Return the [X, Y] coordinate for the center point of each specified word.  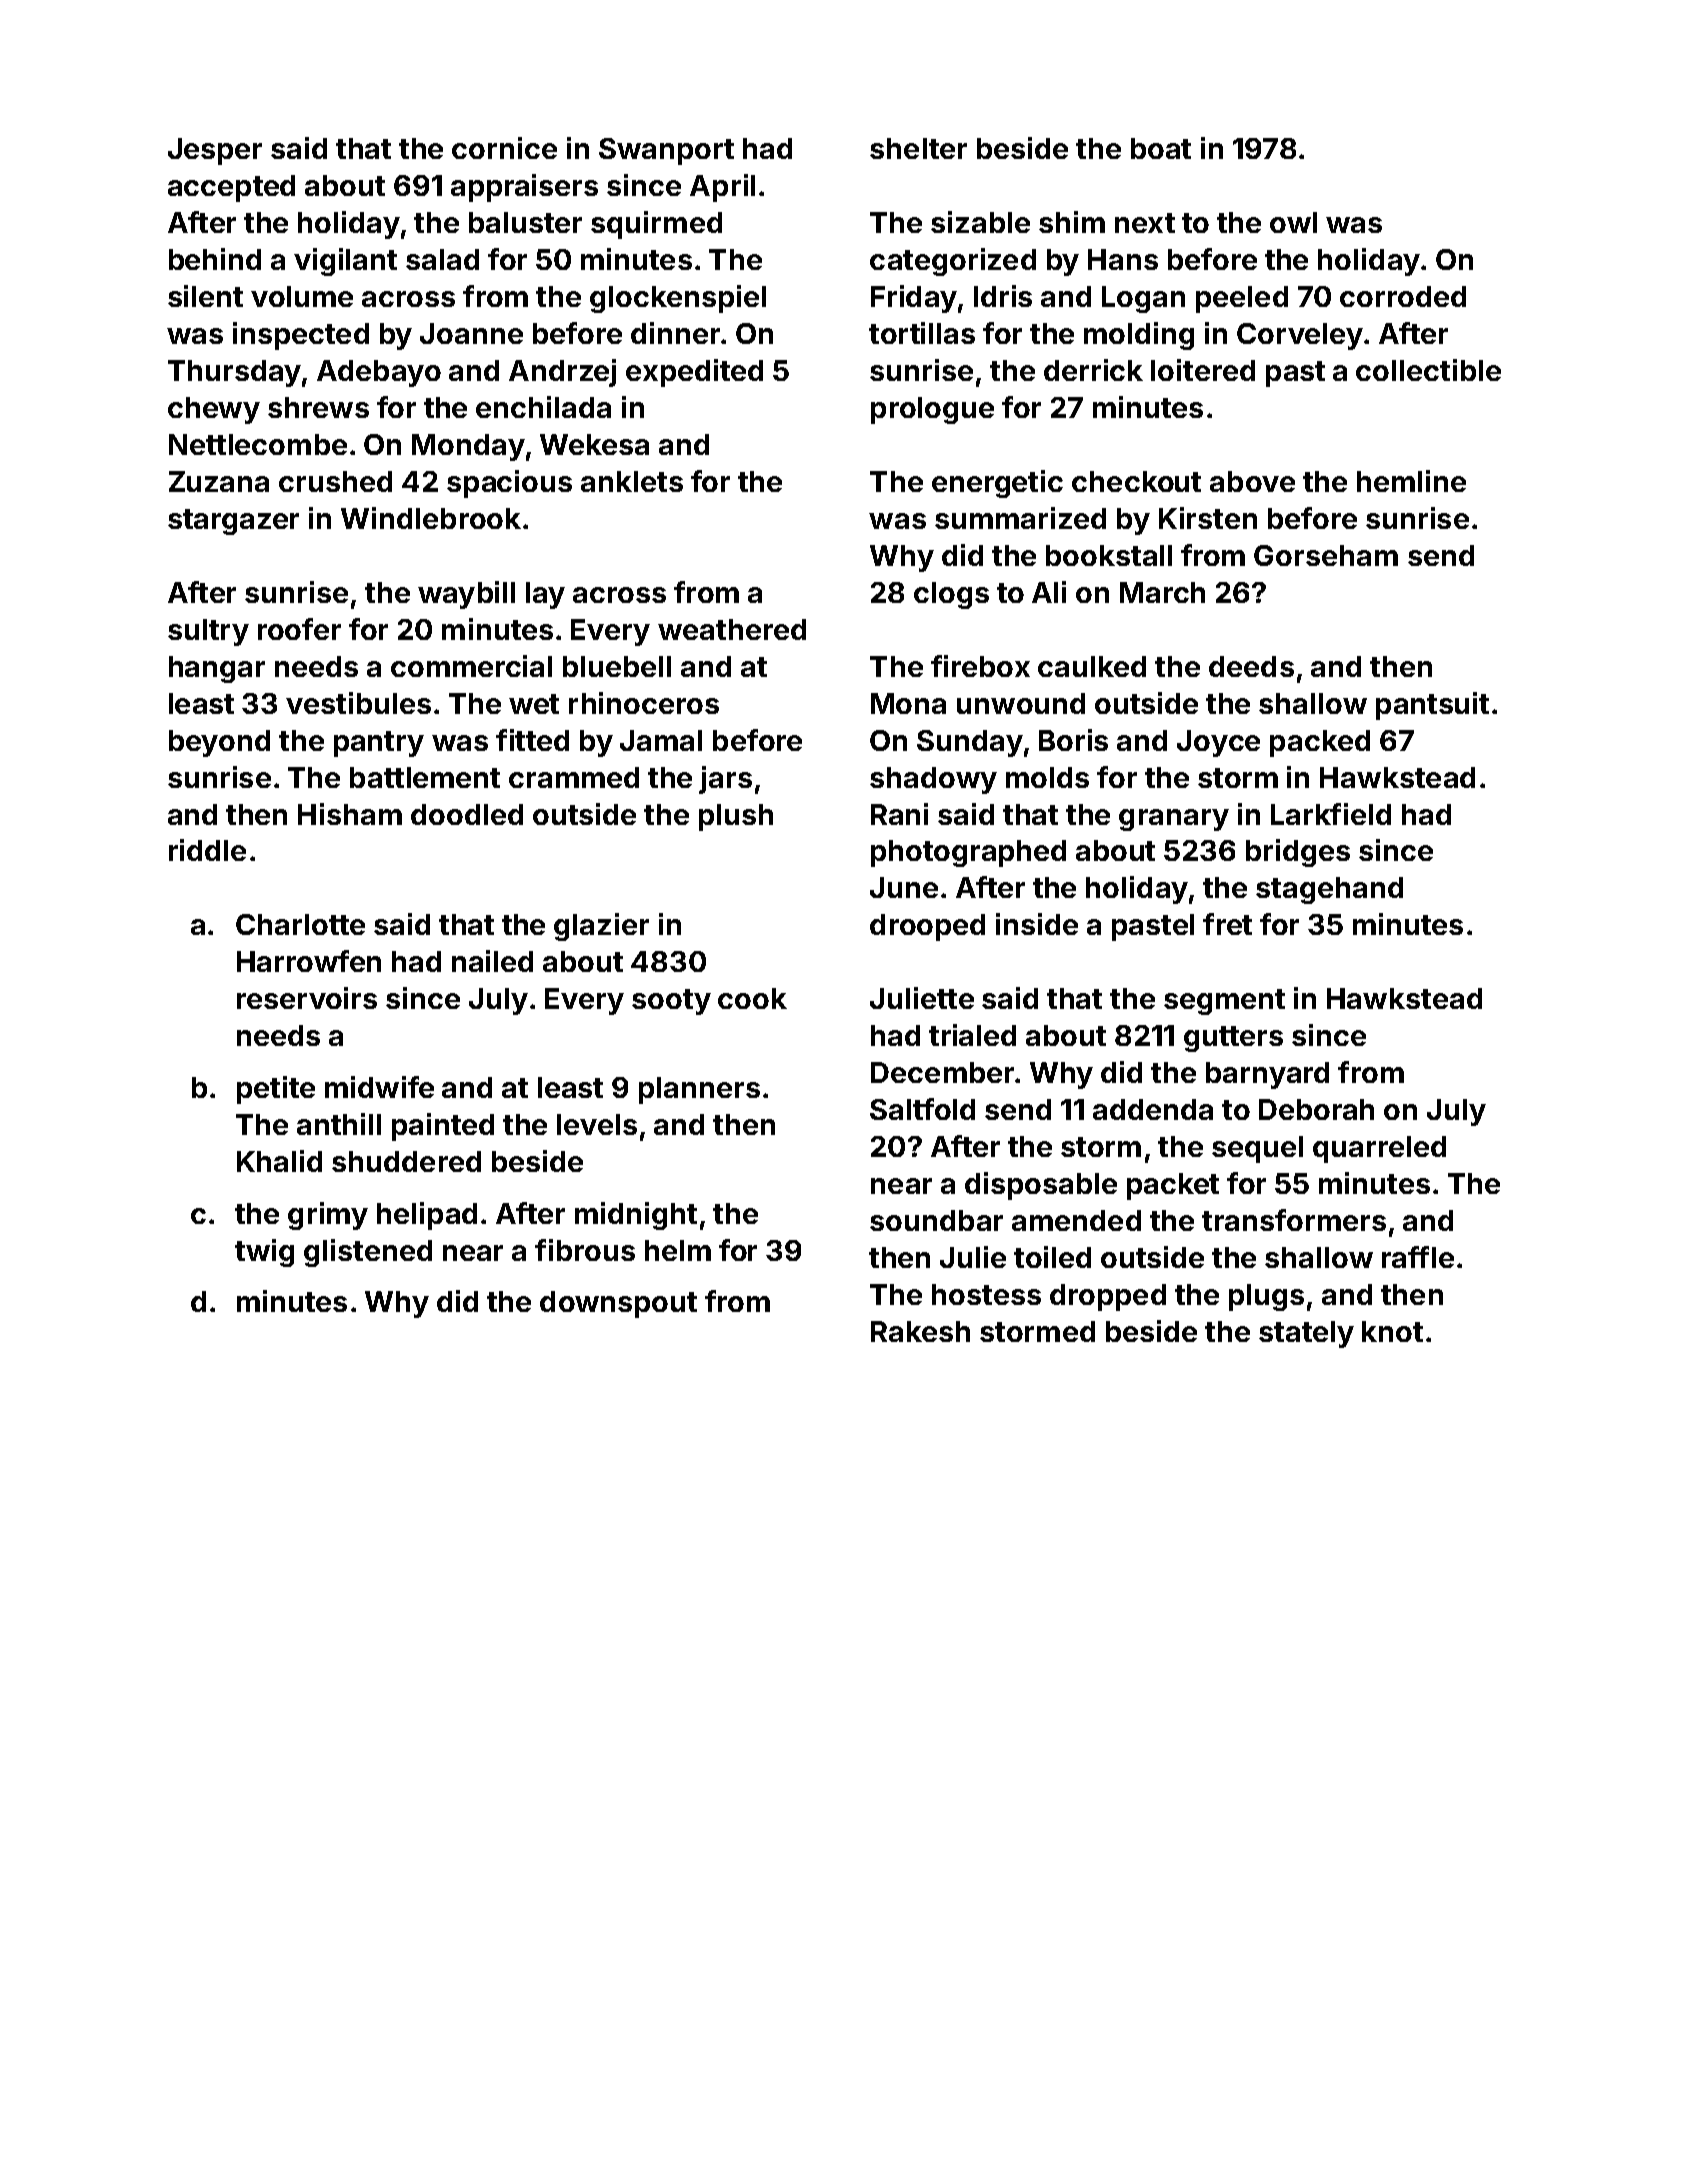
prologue [932, 410]
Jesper [215, 151]
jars [725, 780]
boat [1161, 148]
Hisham [350, 814]
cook [752, 998]
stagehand [1329, 890]
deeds [1251, 666]
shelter [918, 148]
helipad [427, 1216]
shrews [318, 407]
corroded [1403, 296]
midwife [379, 1087]
